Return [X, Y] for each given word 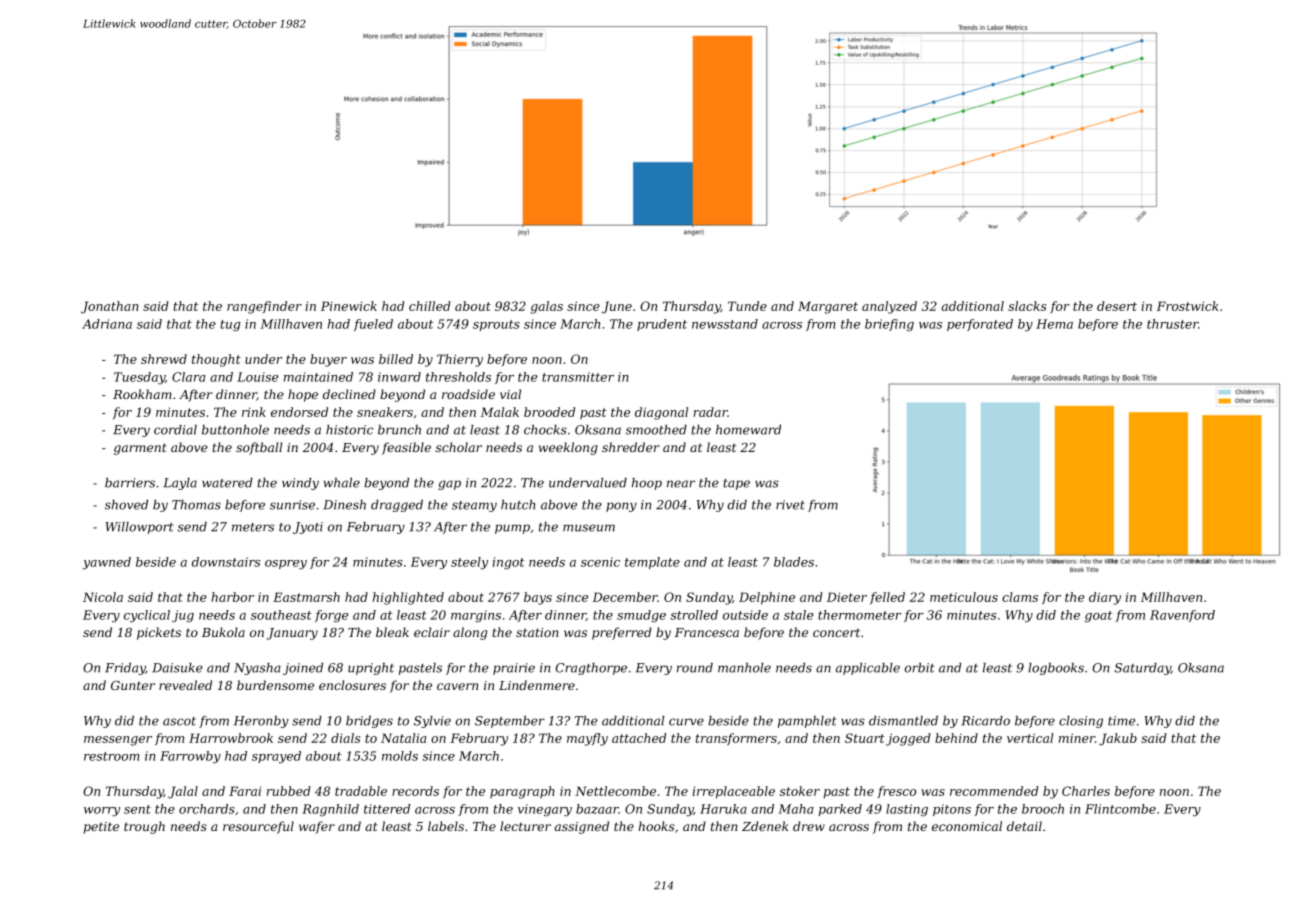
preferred [622, 633]
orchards [207, 809]
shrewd [164, 359]
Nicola [103, 597]
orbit [919, 668]
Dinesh [344, 505]
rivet [790, 505]
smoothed [656, 430]
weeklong [568, 448]
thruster [1172, 324]
